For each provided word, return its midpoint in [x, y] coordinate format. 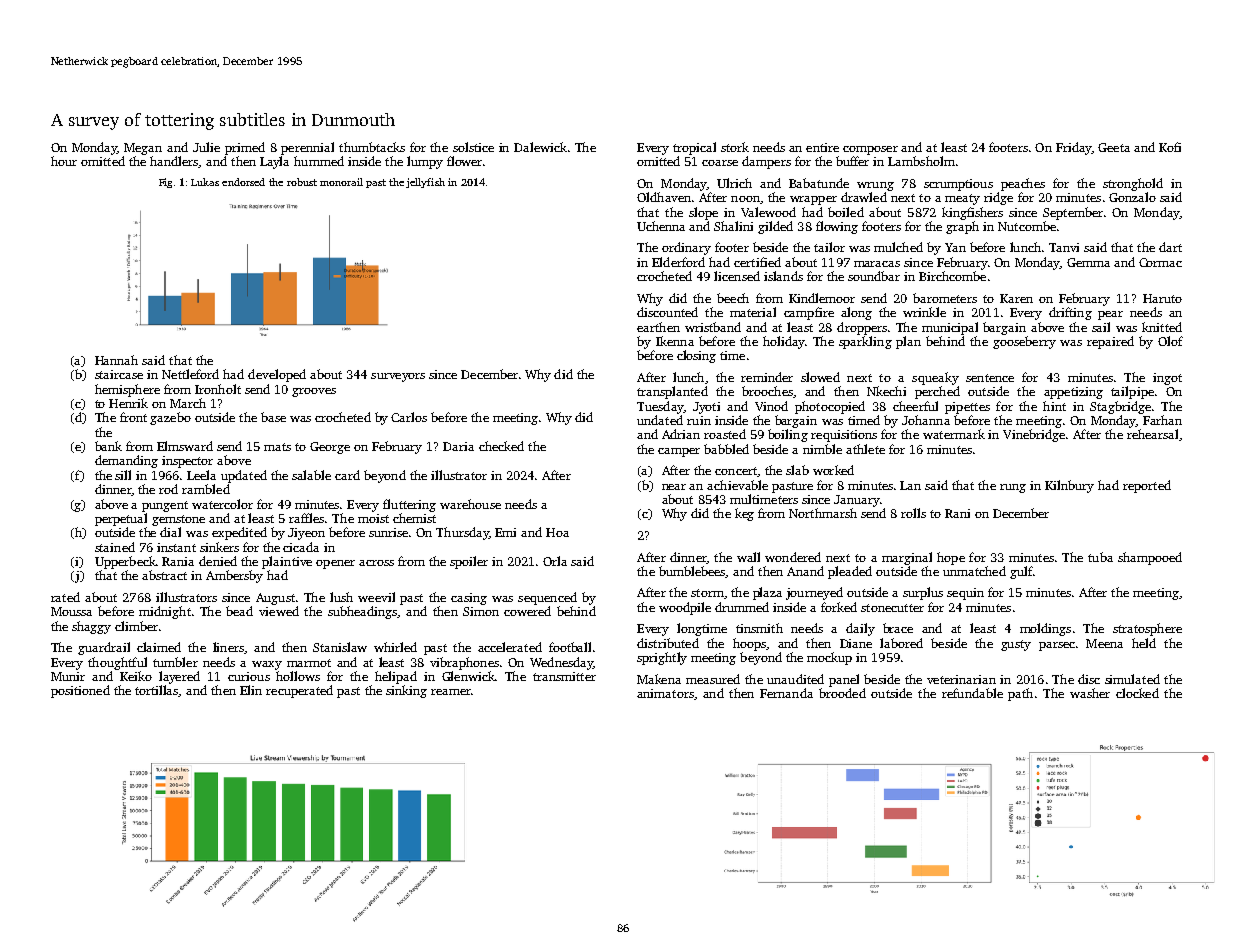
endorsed [243, 182]
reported [1147, 486]
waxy [267, 665]
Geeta [1114, 147]
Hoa [557, 532]
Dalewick [540, 147]
